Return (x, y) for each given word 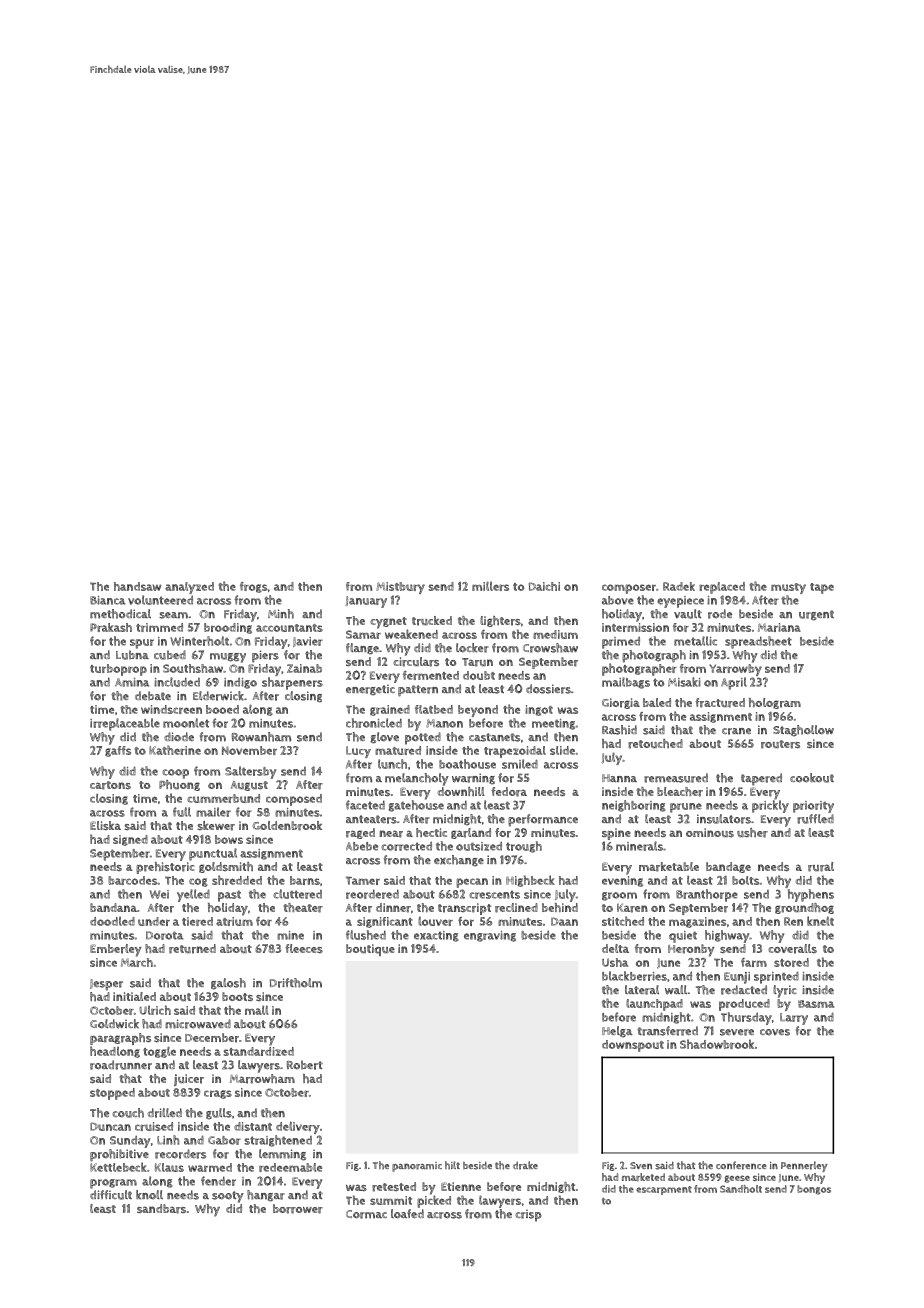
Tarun (477, 662)
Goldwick (114, 1024)
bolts (746, 880)
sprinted (776, 977)
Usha (615, 962)
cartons (110, 785)
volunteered (160, 600)
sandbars (161, 1209)
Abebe (362, 846)
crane (736, 731)
